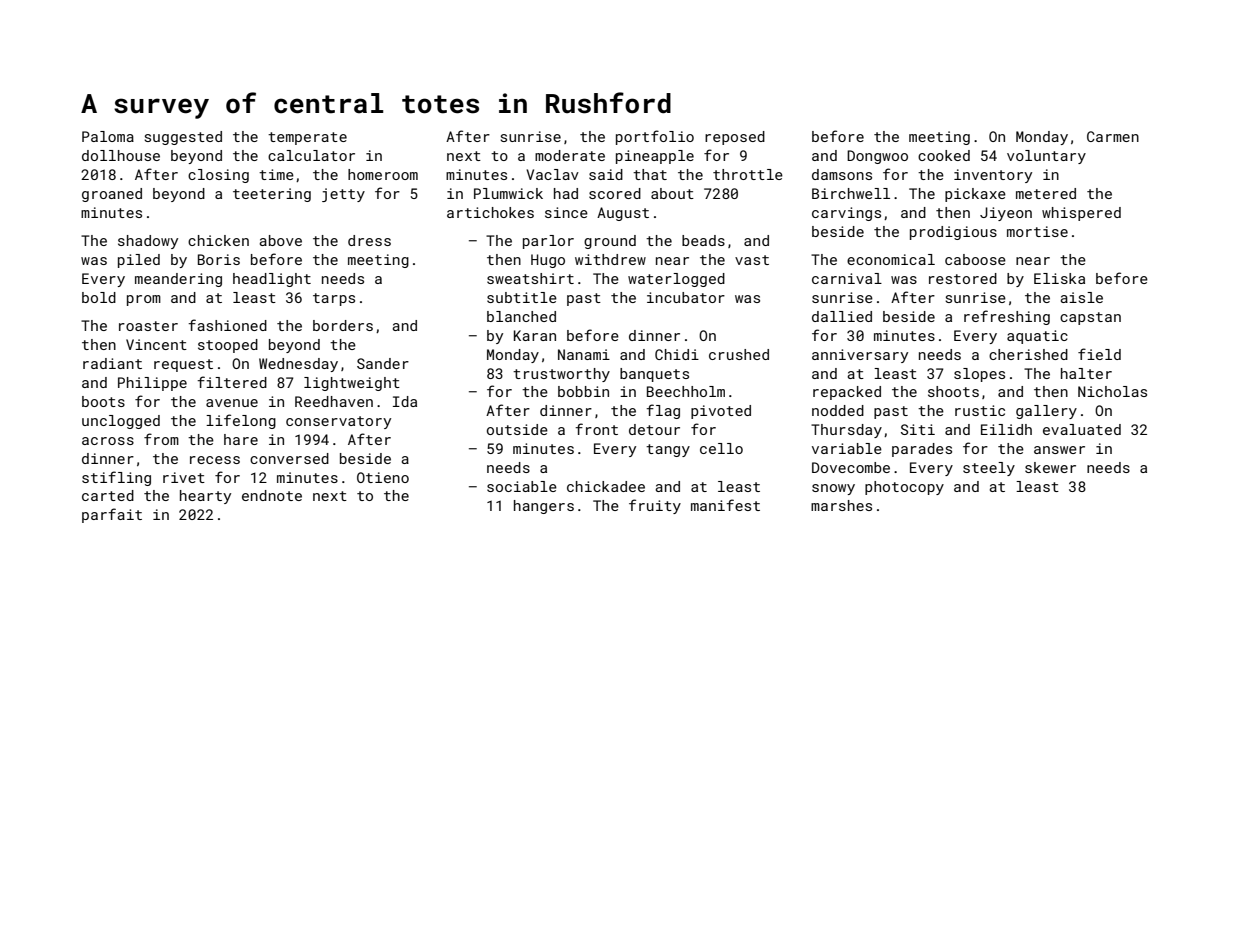 The width and height of the screenshot is (1233, 952). Describe the element at coordinates (841, 505) in the screenshot. I see `marshes` at that location.
